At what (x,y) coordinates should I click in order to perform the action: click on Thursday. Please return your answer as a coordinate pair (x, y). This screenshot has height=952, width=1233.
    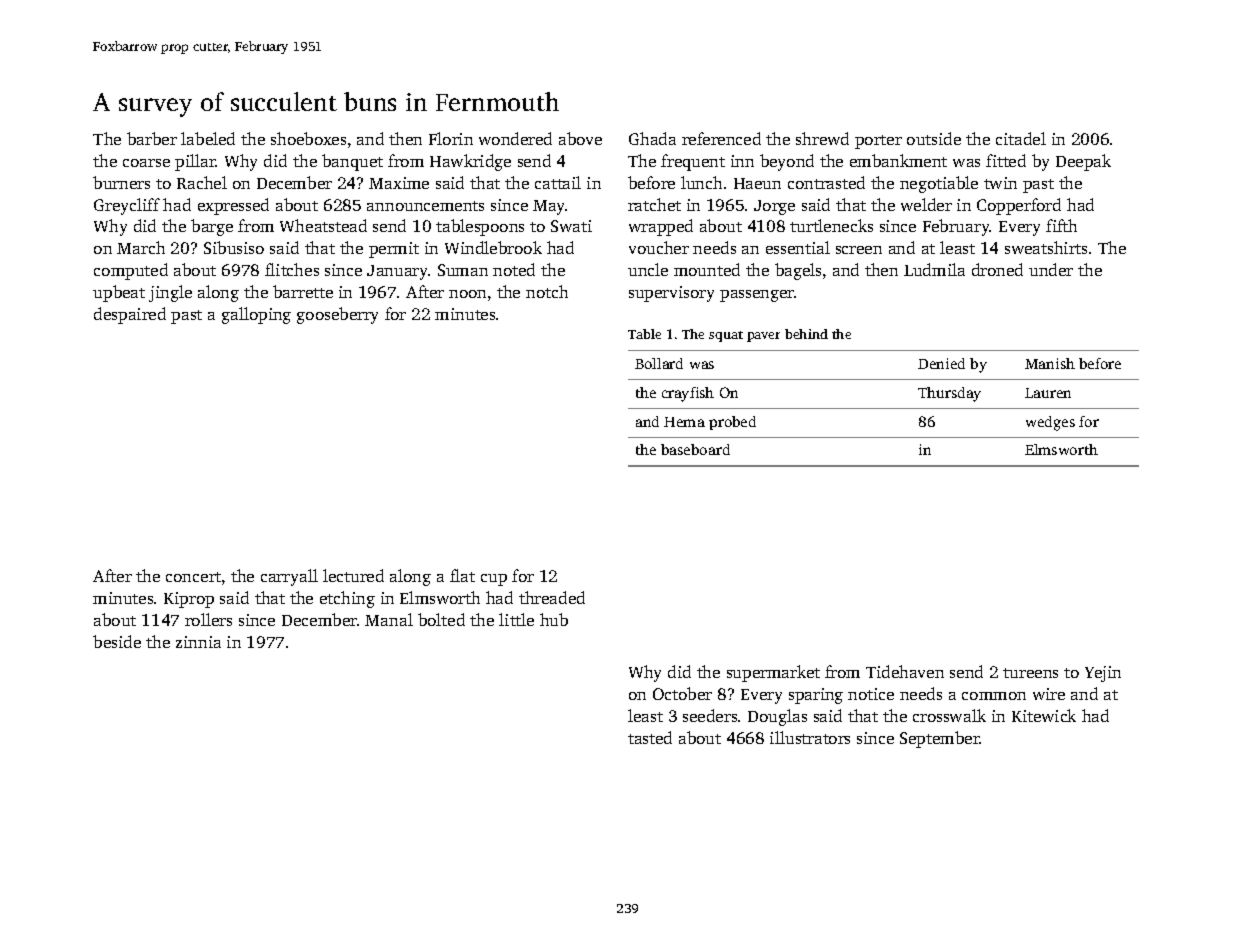
    Looking at the image, I should click on (949, 394).
